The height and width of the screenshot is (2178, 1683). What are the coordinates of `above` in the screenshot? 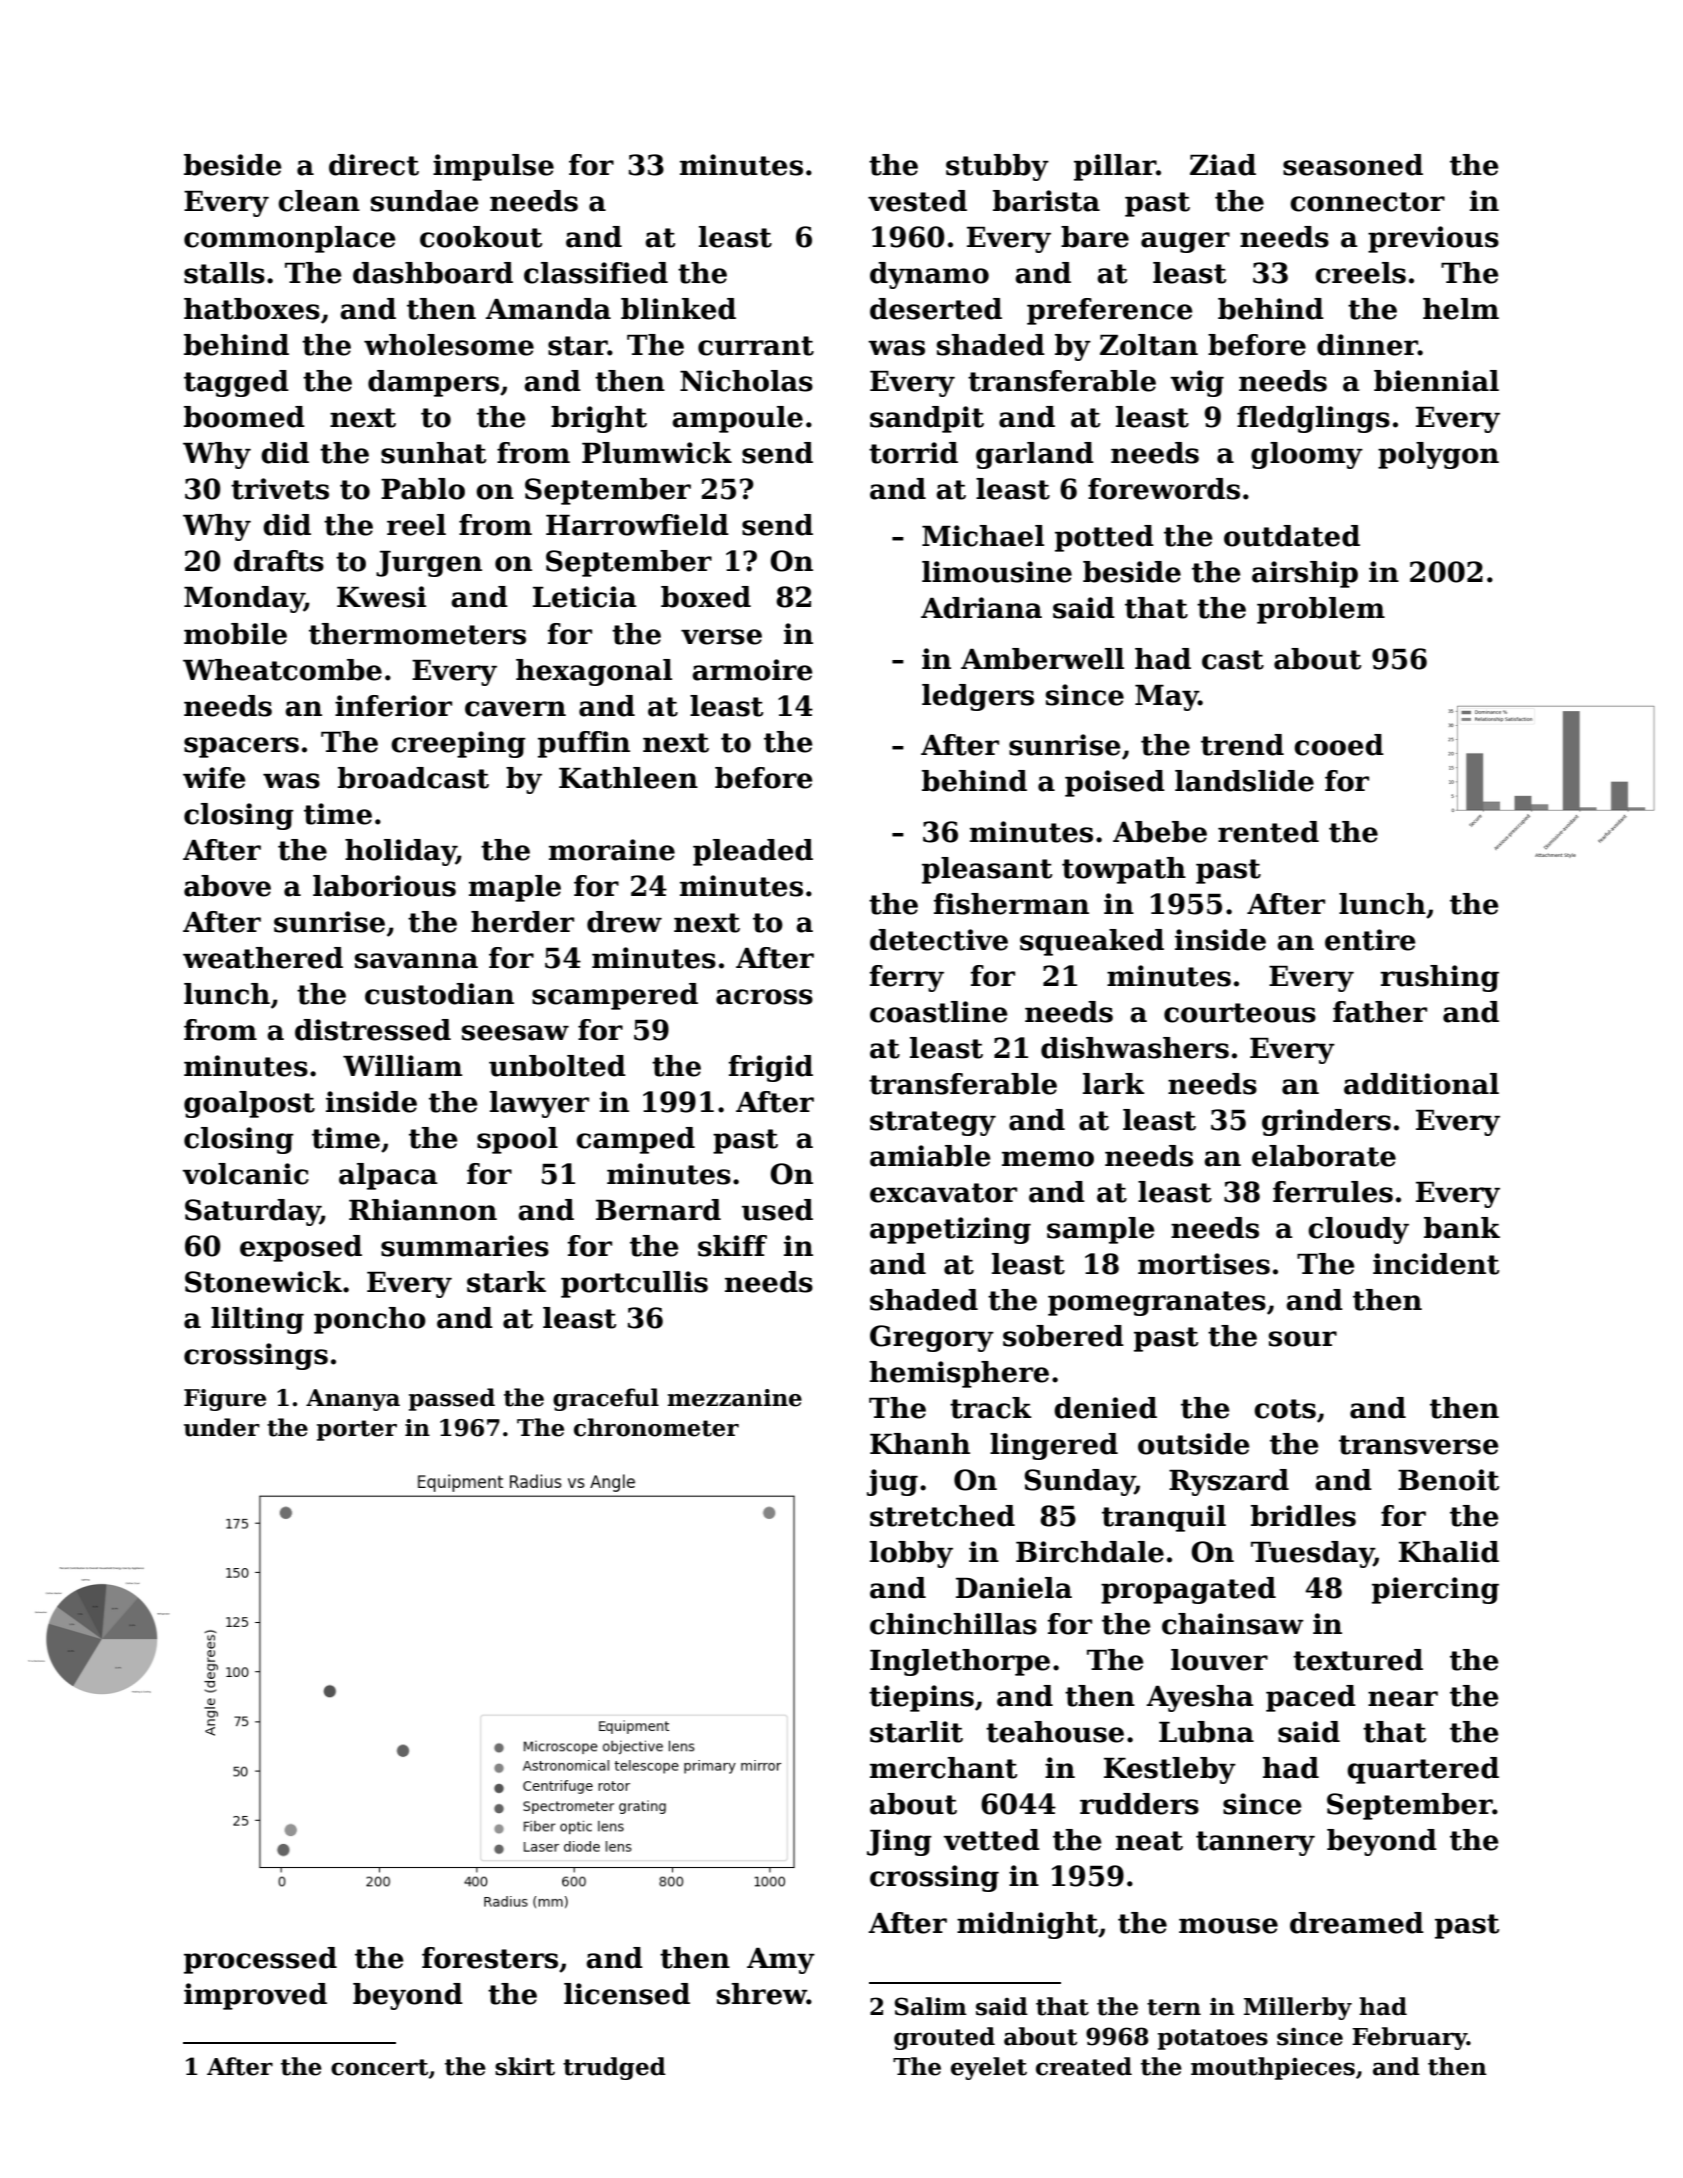 It's located at (227, 886).
